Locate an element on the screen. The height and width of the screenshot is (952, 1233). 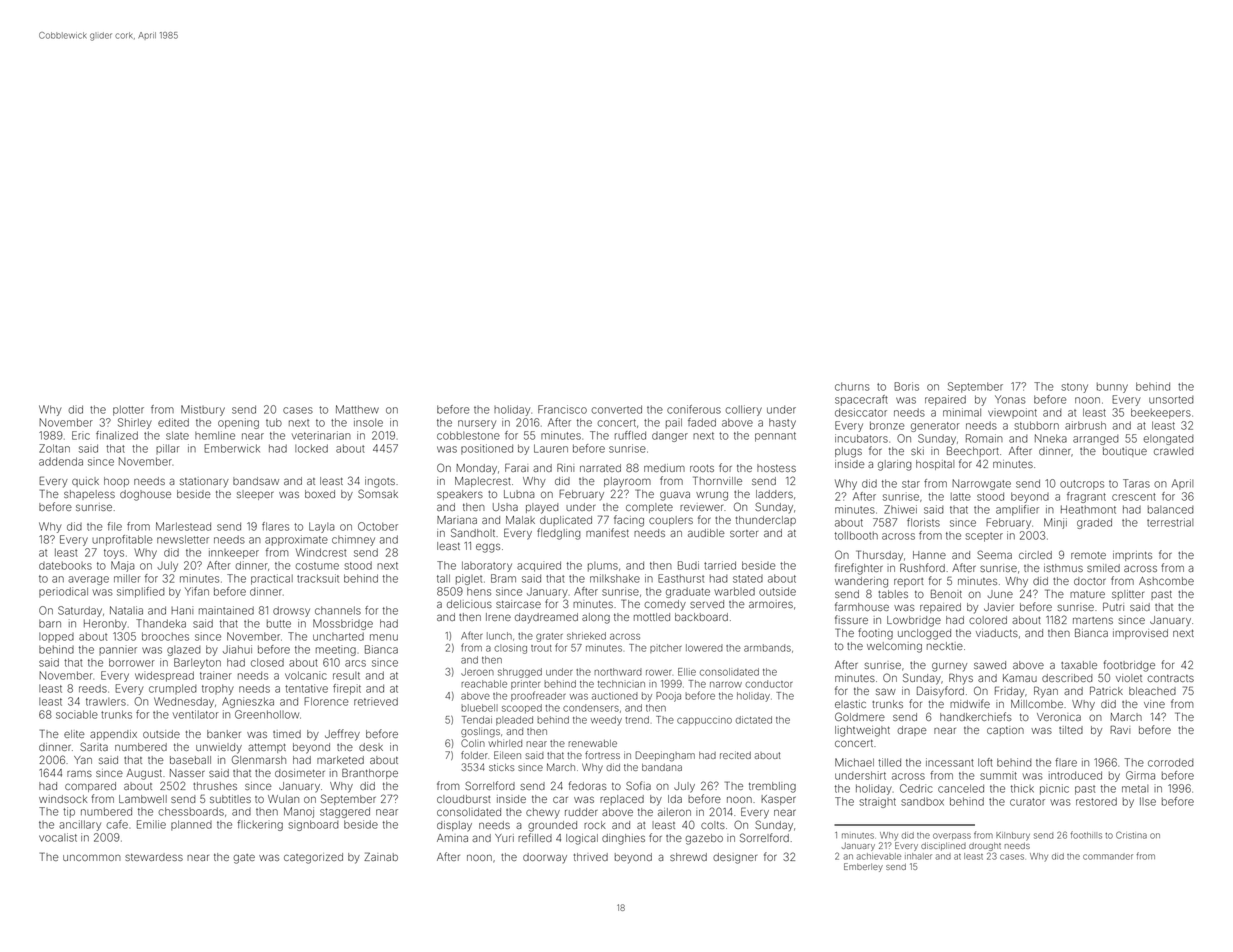
Francisco is located at coordinates (562, 409).
